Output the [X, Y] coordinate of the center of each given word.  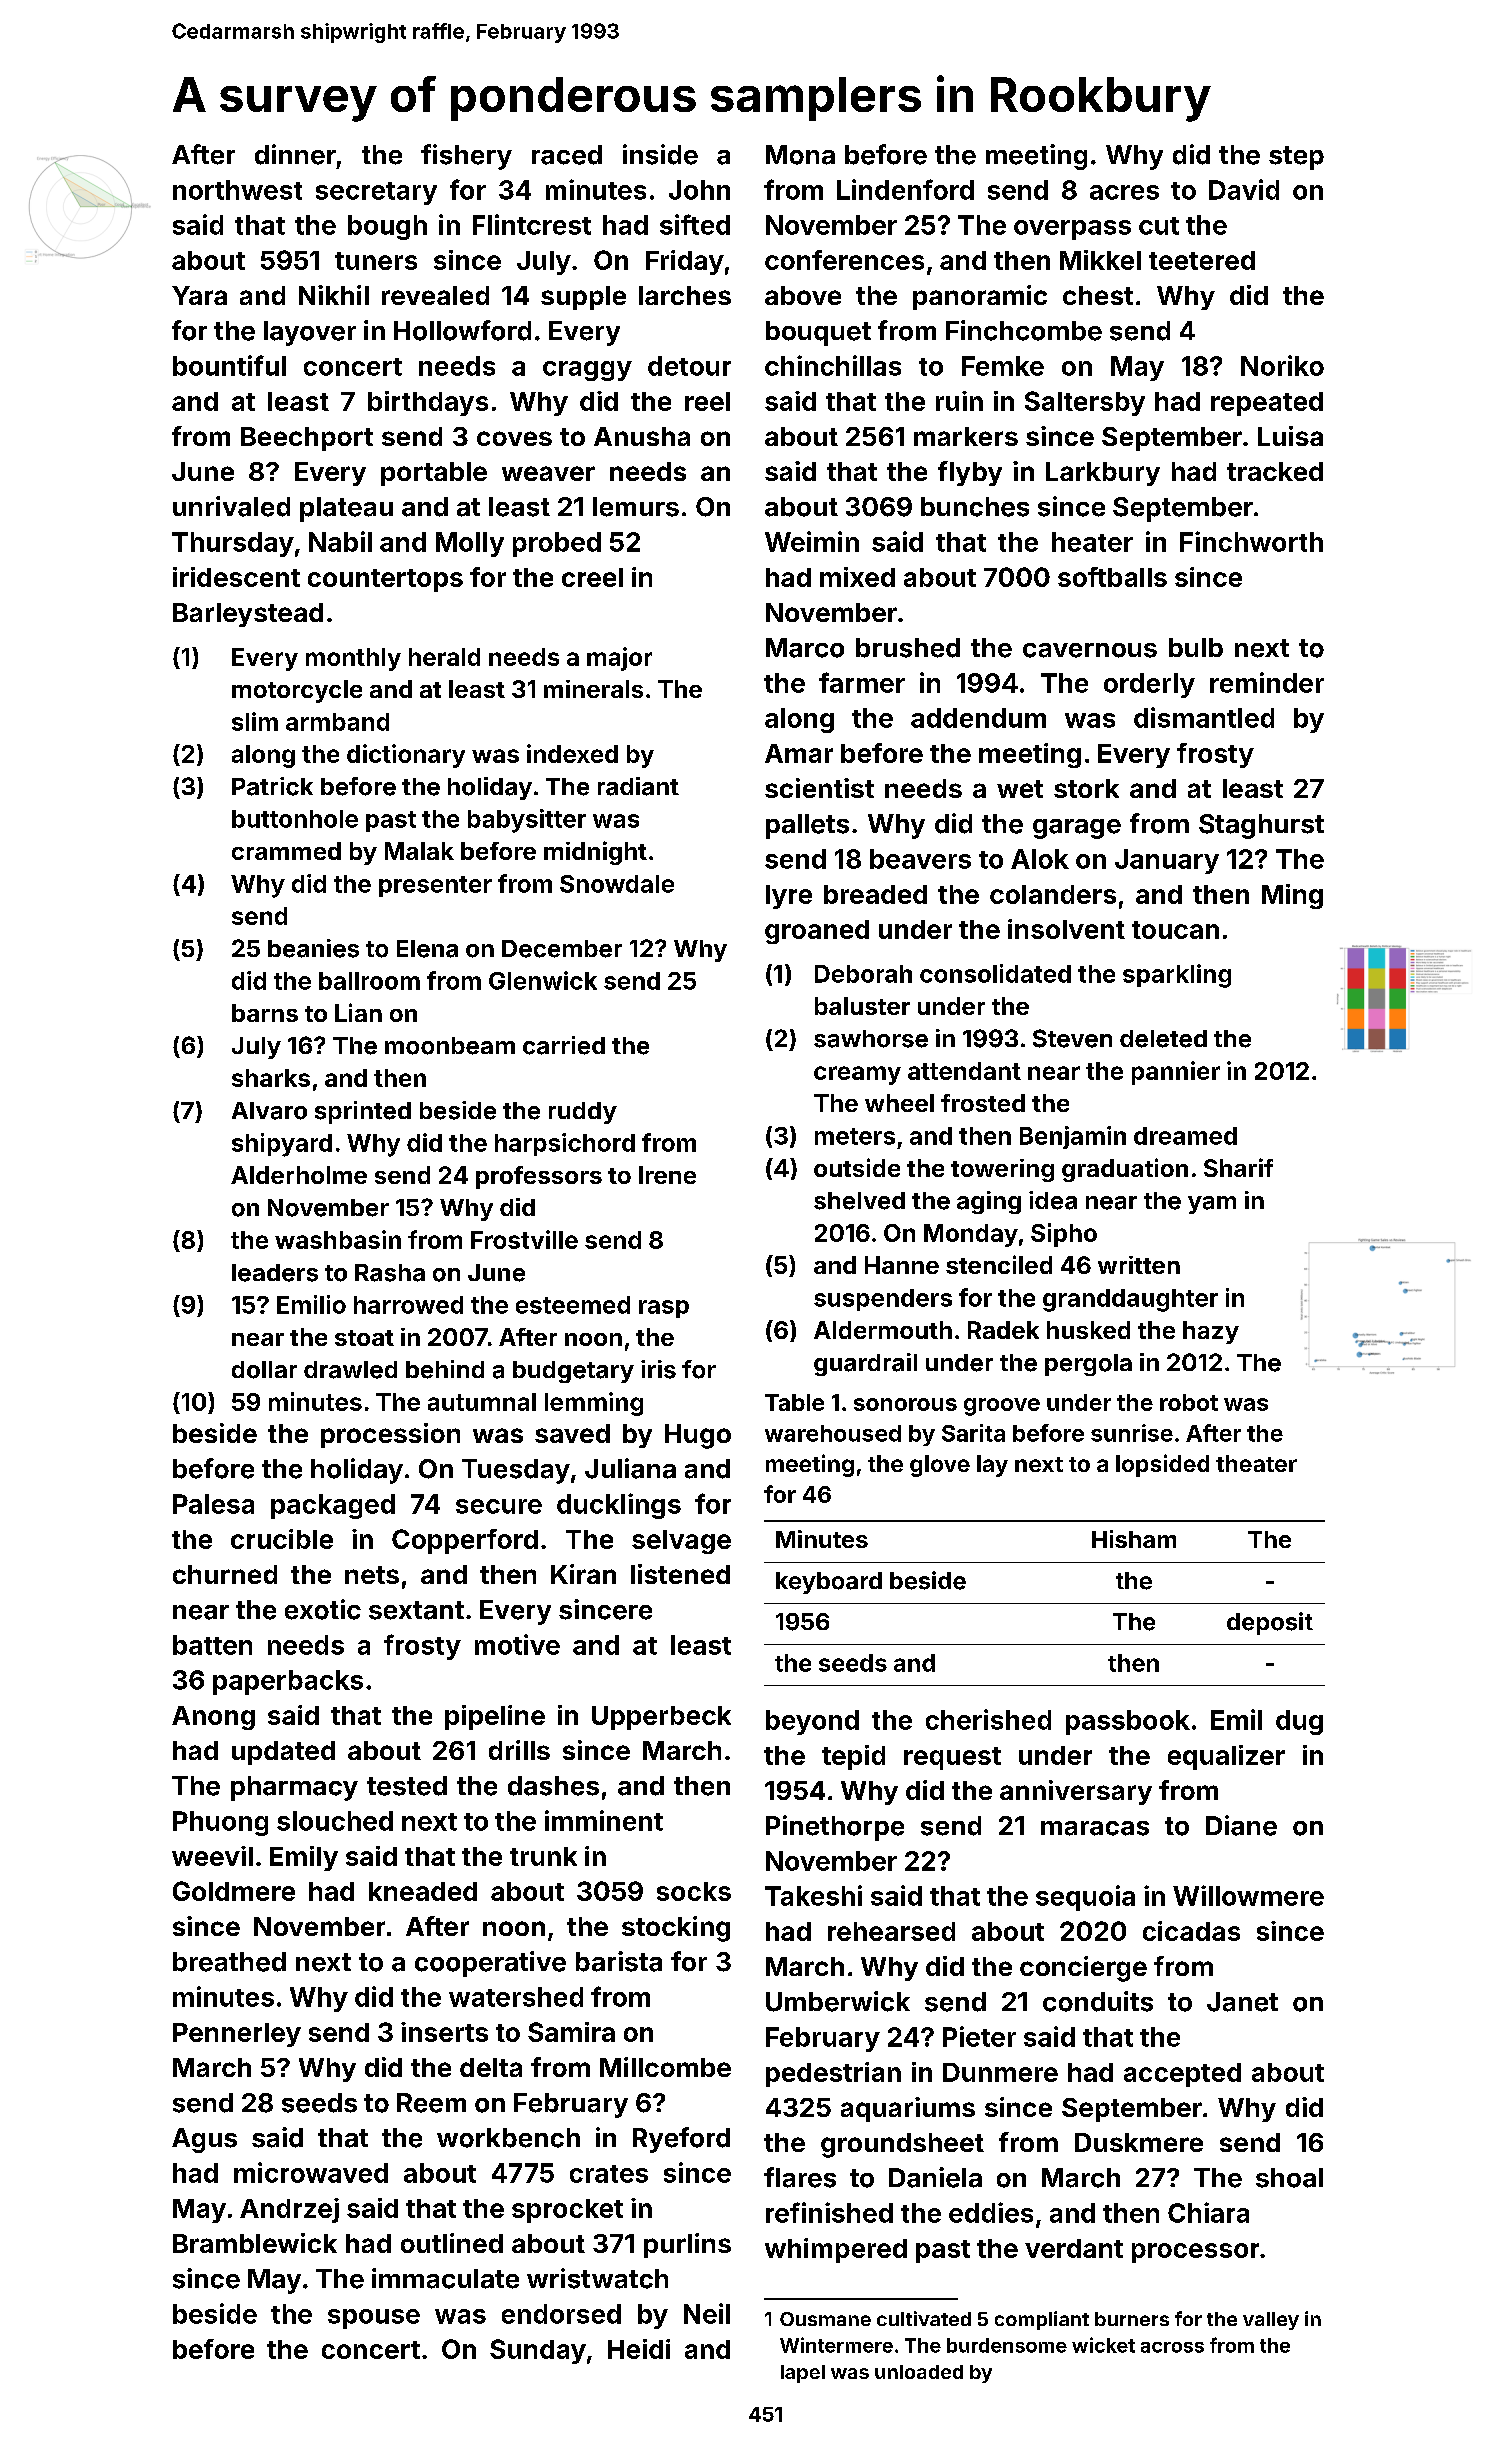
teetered [1202, 260]
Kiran [583, 1574]
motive [517, 1644]
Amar [799, 753]
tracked [1275, 471]
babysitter [527, 821]
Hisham [1134, 1539]
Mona [800, 155]
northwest [237, 190]
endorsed [561, 2314]
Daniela [935, 2177]
